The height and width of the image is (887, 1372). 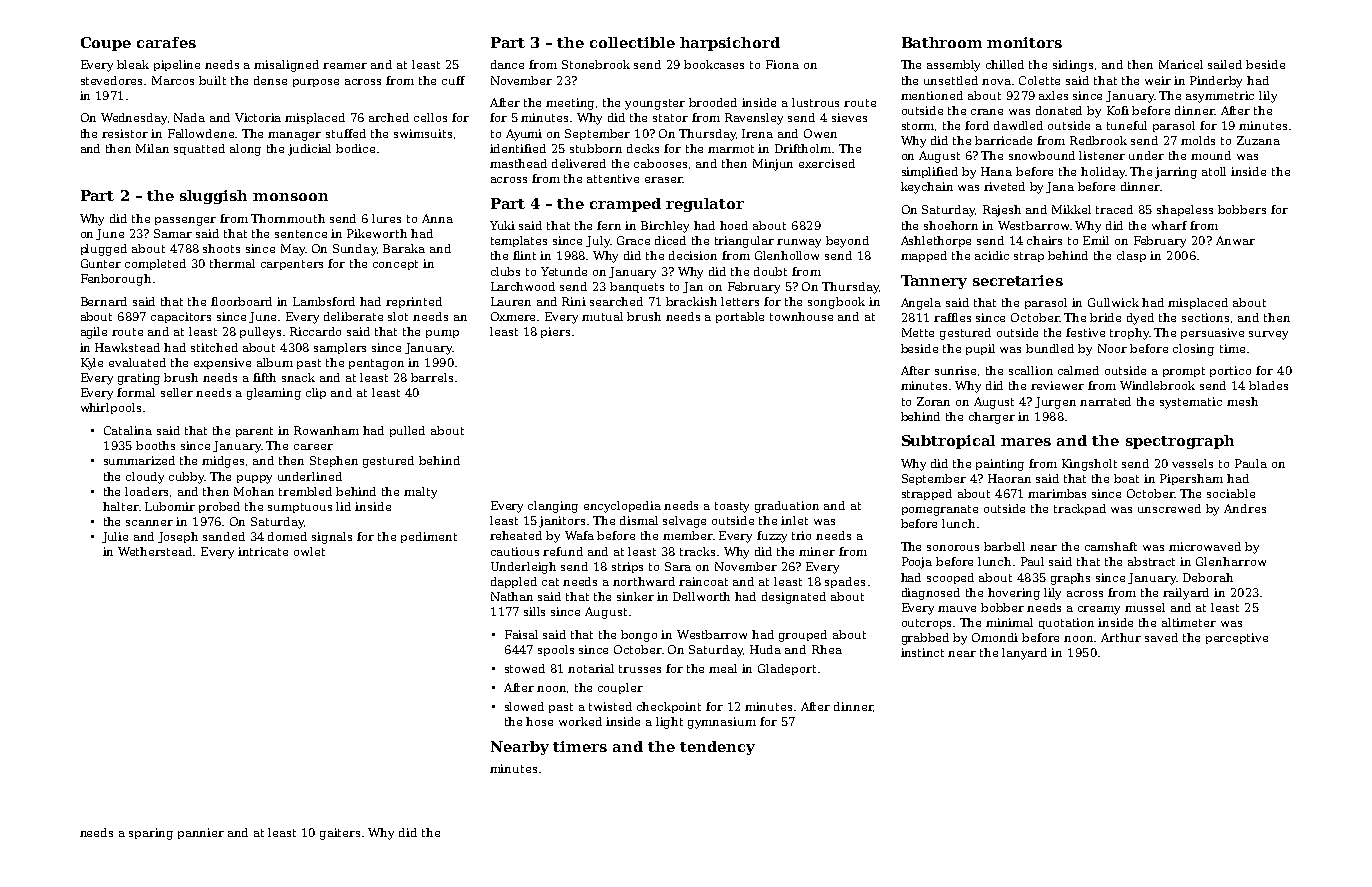 I want to click on gaiters, so click(x=340, y=834).
